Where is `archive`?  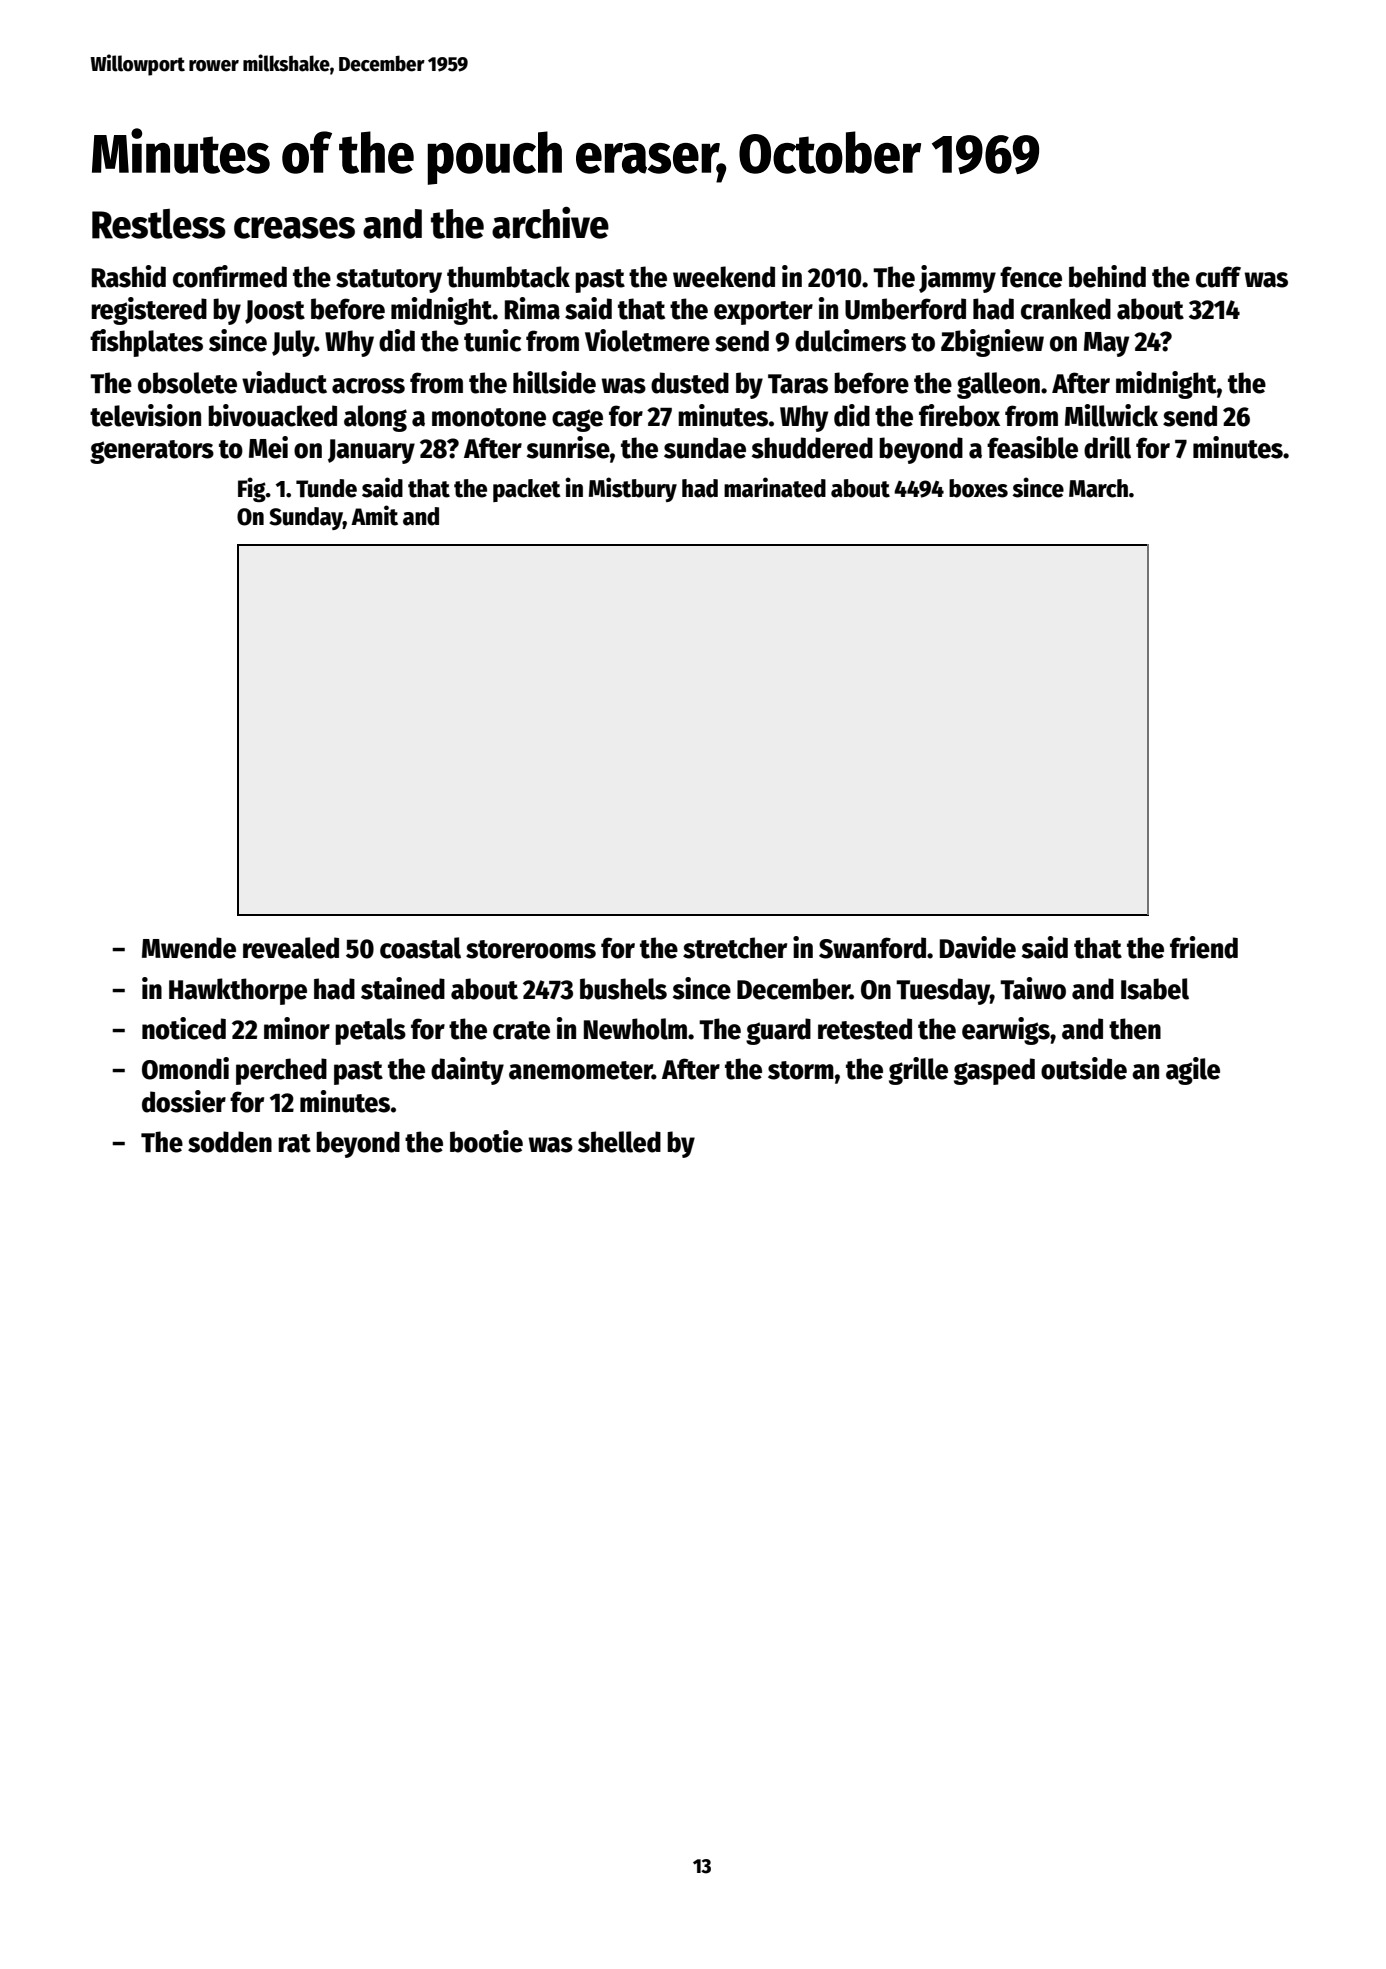 archive is located at coordinates (550, 223).
